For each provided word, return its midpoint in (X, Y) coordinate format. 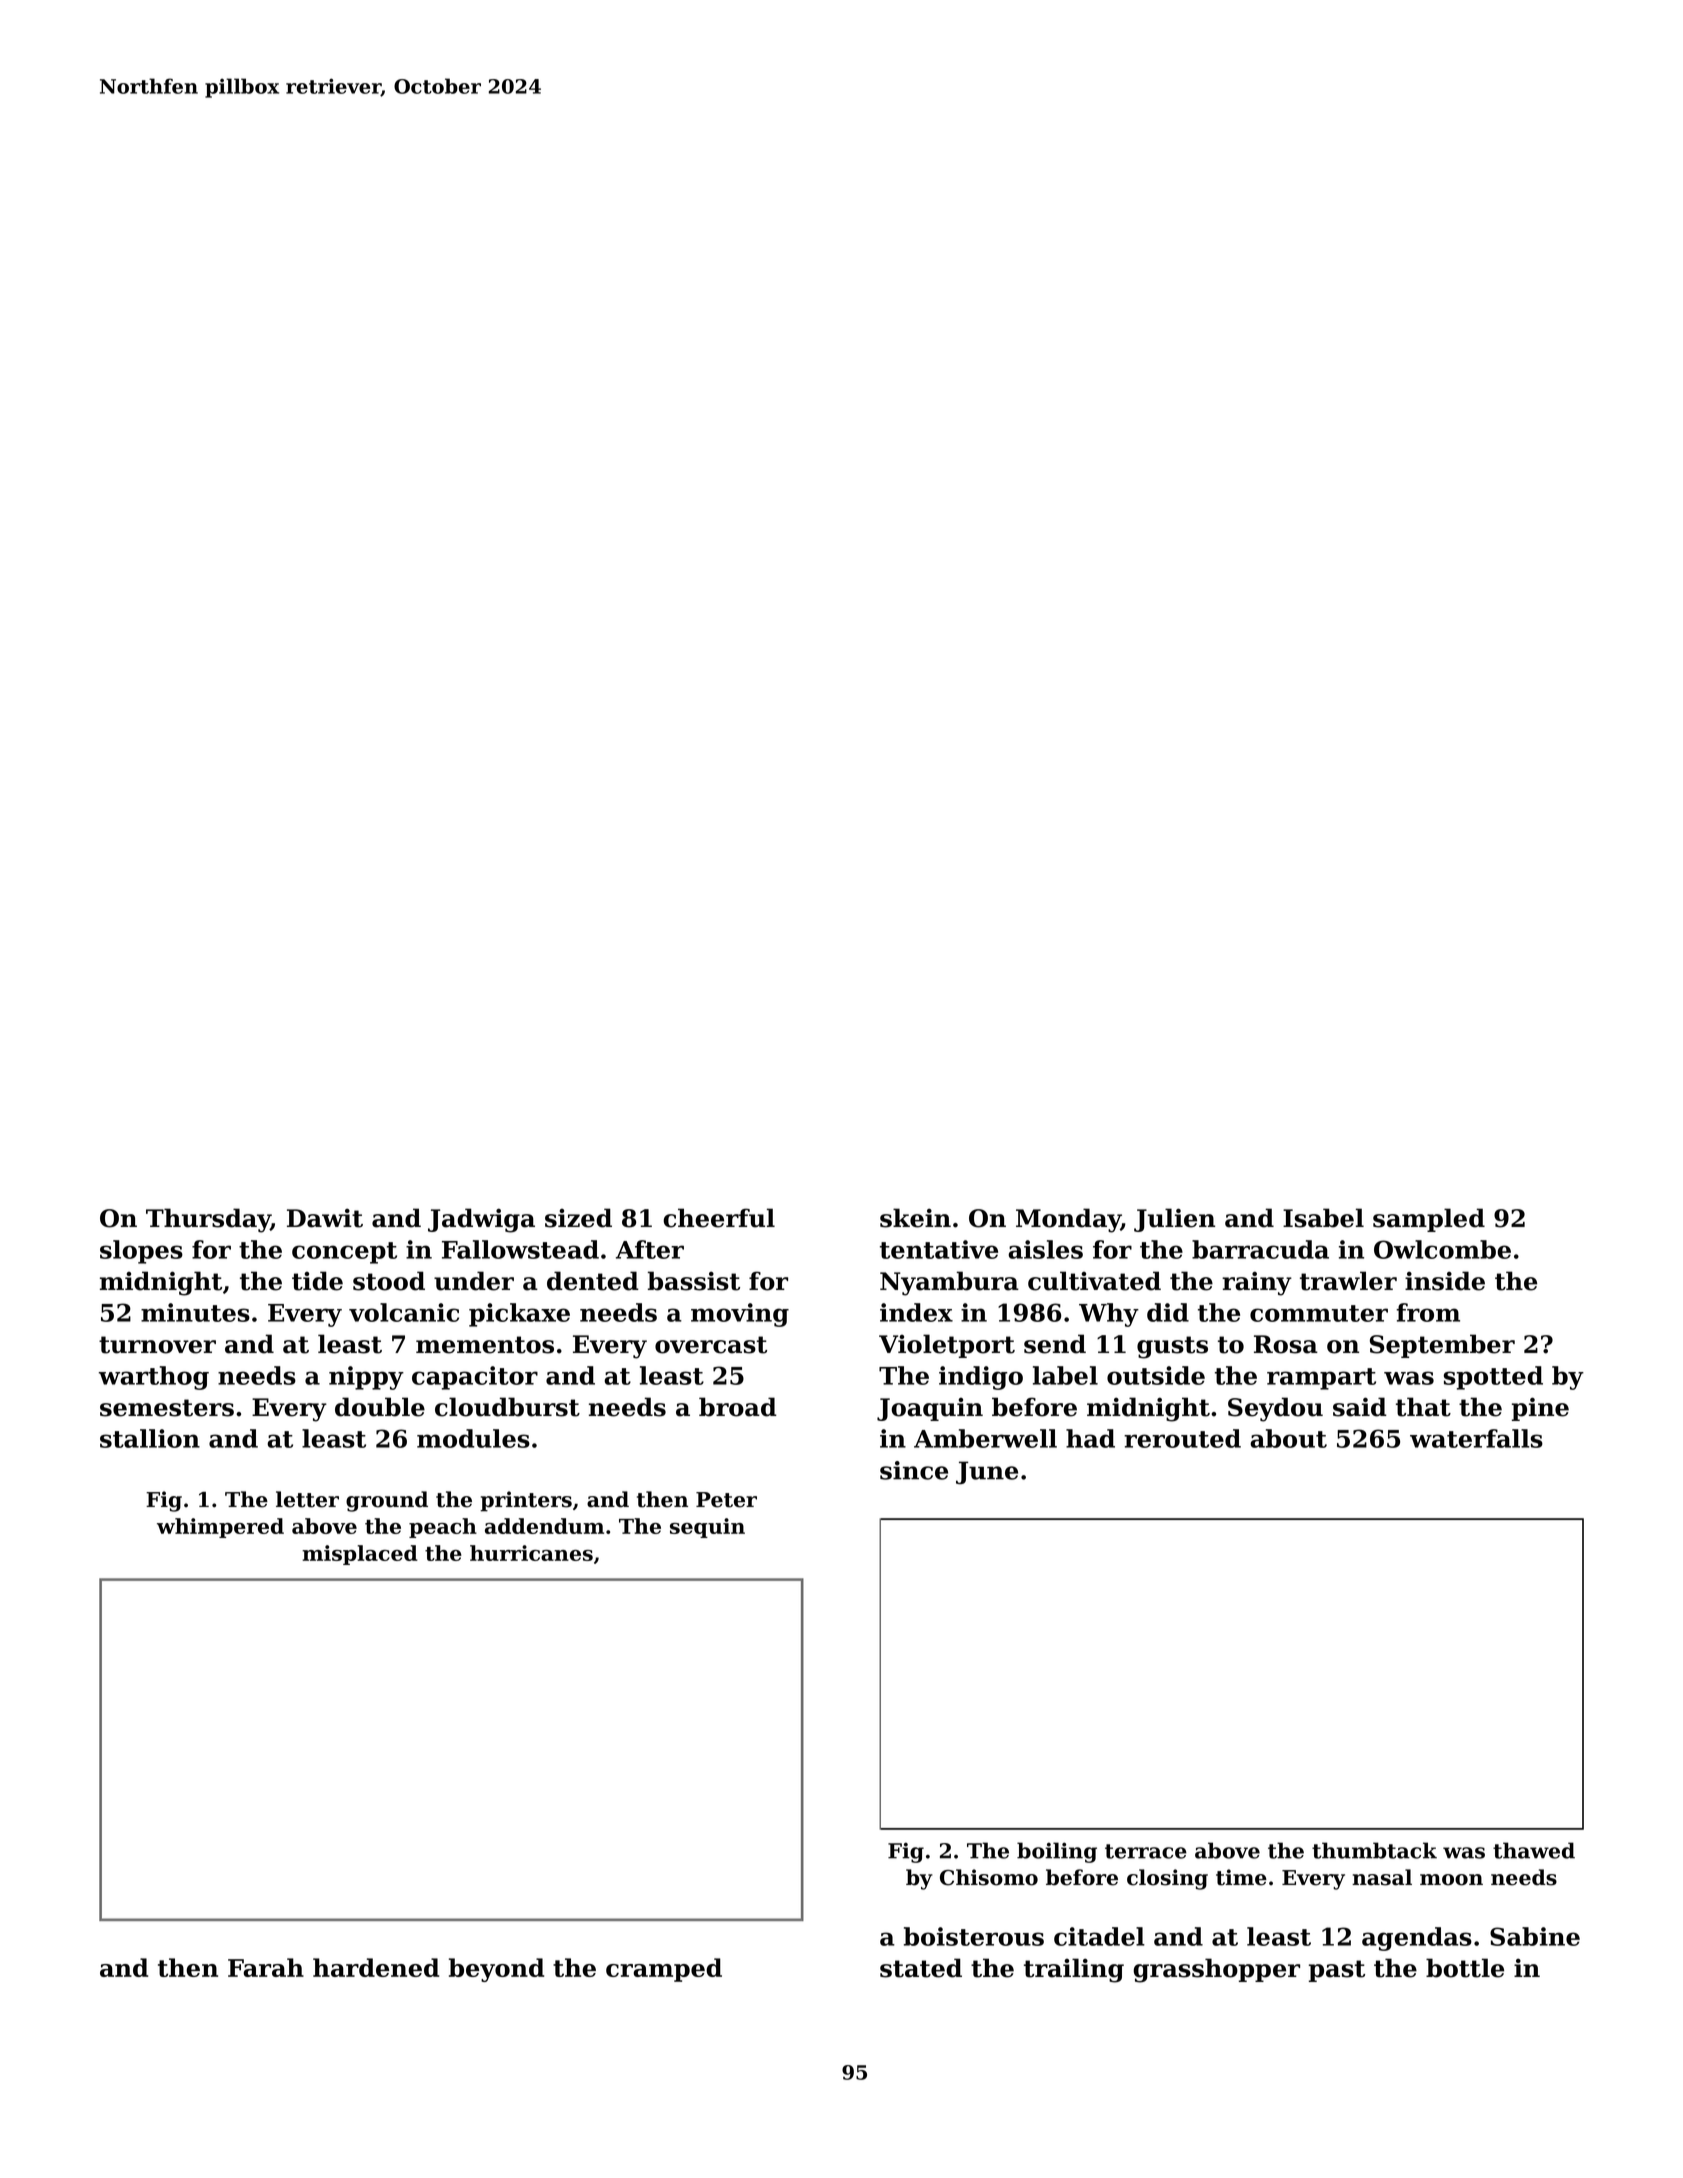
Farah (266, 1967)
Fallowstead (520, 1249)
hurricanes (531, 1553)
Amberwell (985, 1438)
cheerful (719, 1218)
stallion (150, 1438)
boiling (1057, 1852)
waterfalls (1476, 1438)
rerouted (1182, 1438)
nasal (1382, 1877)
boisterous (974, 1936)
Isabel (1323, 1218)
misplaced (360, 1555)
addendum (544, 1526)
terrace (1146, 1851)
